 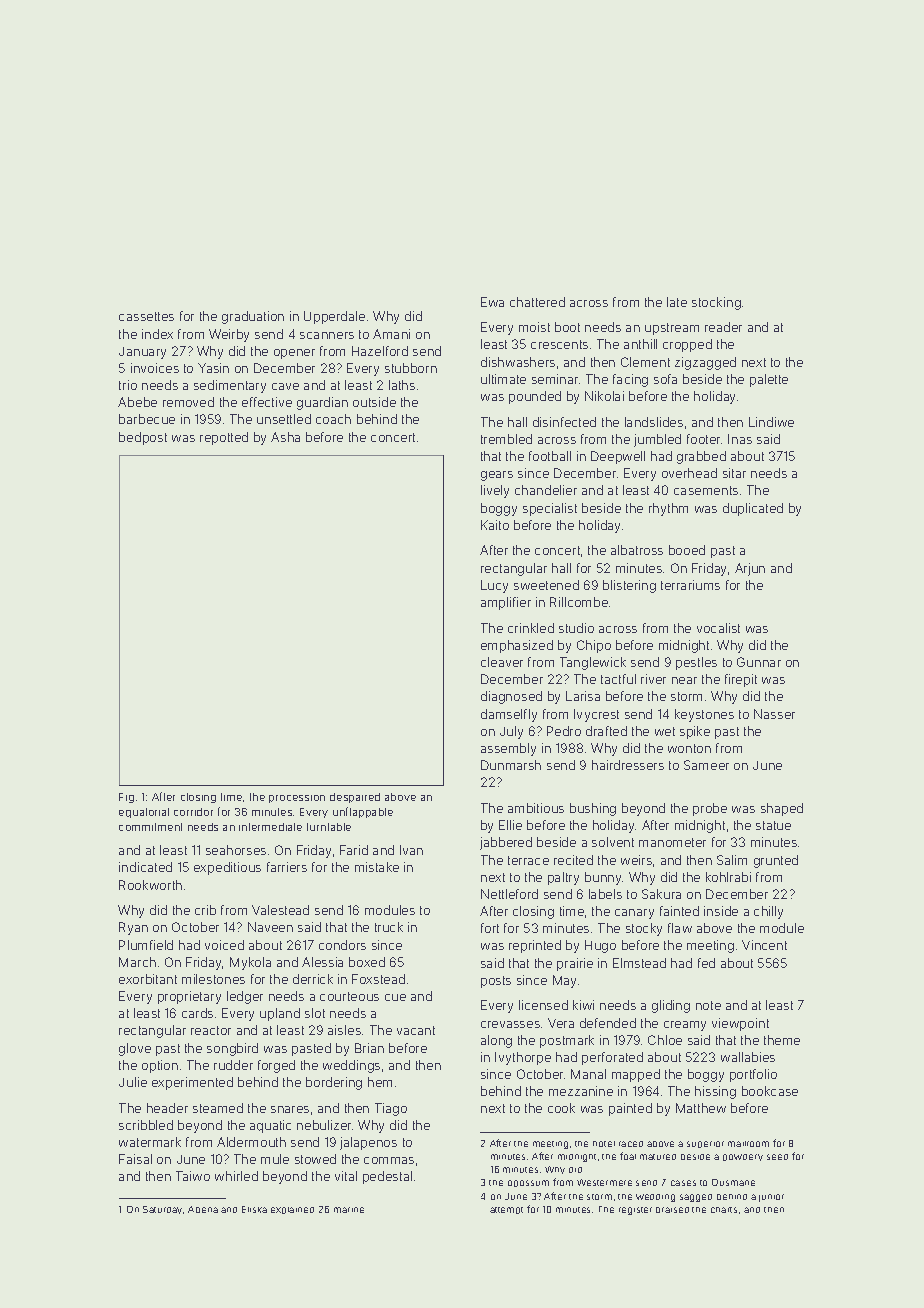 I want to click on bedpost, so click(x=143, y=438).
